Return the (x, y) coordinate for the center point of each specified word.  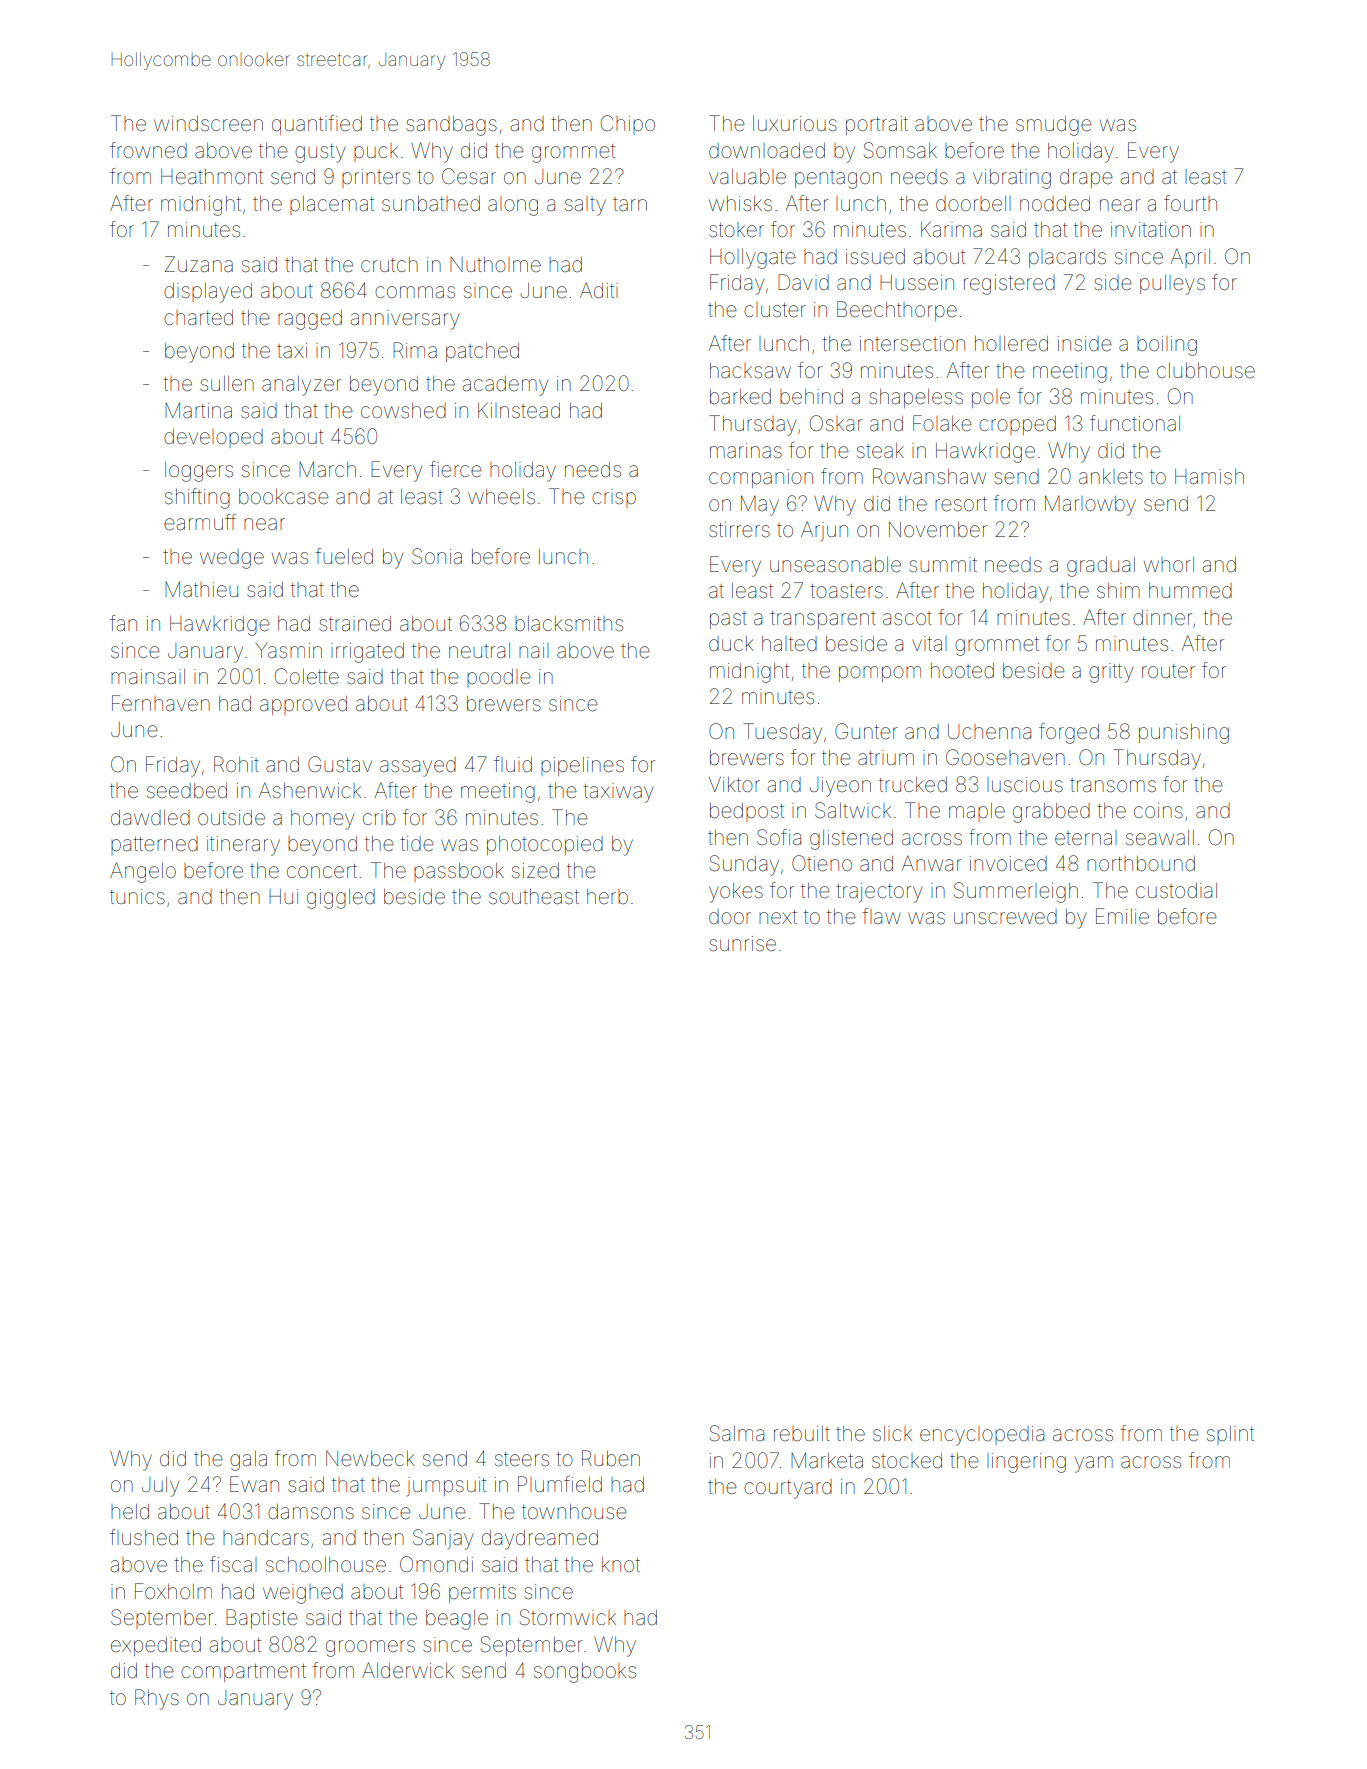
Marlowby (1090, 505)
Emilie (1122, 916)
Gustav (340, 764)
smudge (1054, 126)
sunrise (742, 944)
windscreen (208, 124)
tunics (137, 897)
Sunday (744, 865)
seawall (1160, 838)
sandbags (451, 126)
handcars (266, 1538)
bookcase (284, 497)
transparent (823, 620)
